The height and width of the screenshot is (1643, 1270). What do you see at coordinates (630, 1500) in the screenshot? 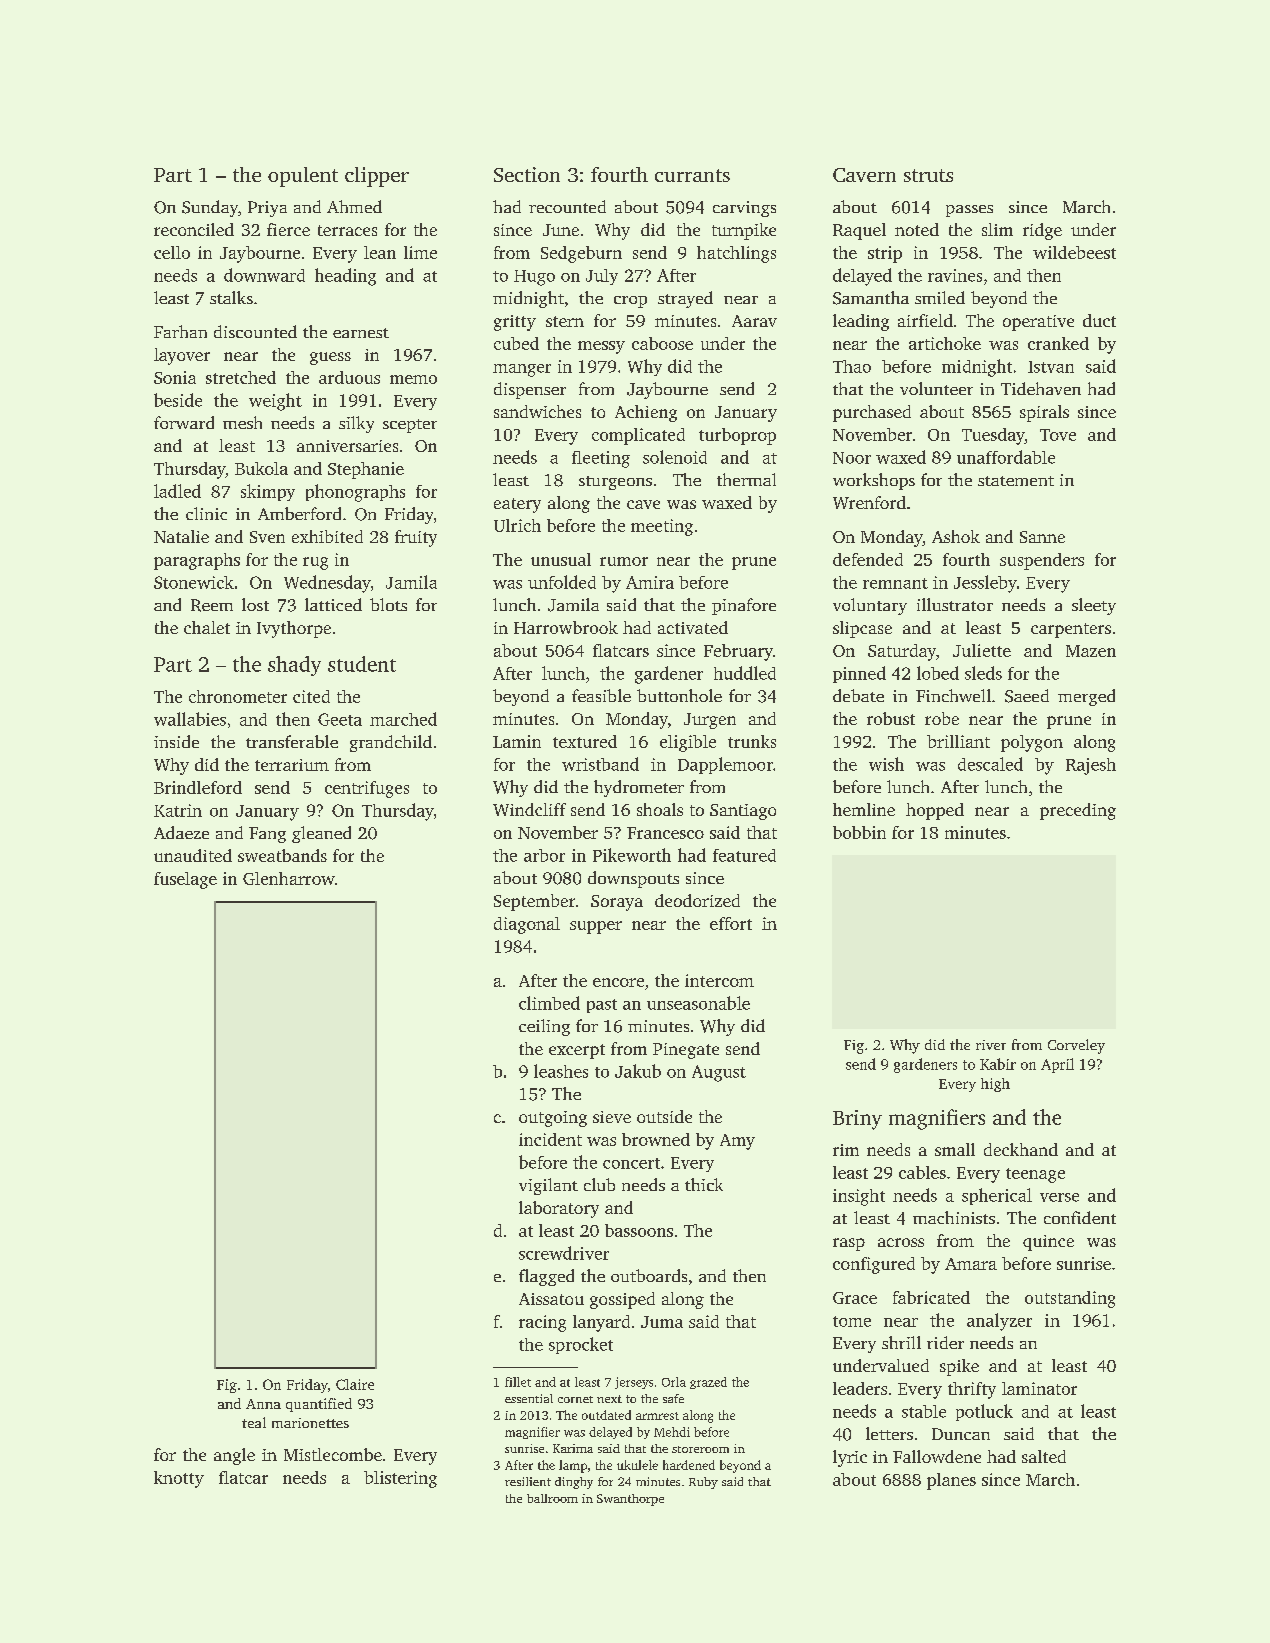
I see `Swanthorpe` at bounding box center [630, 1500].
